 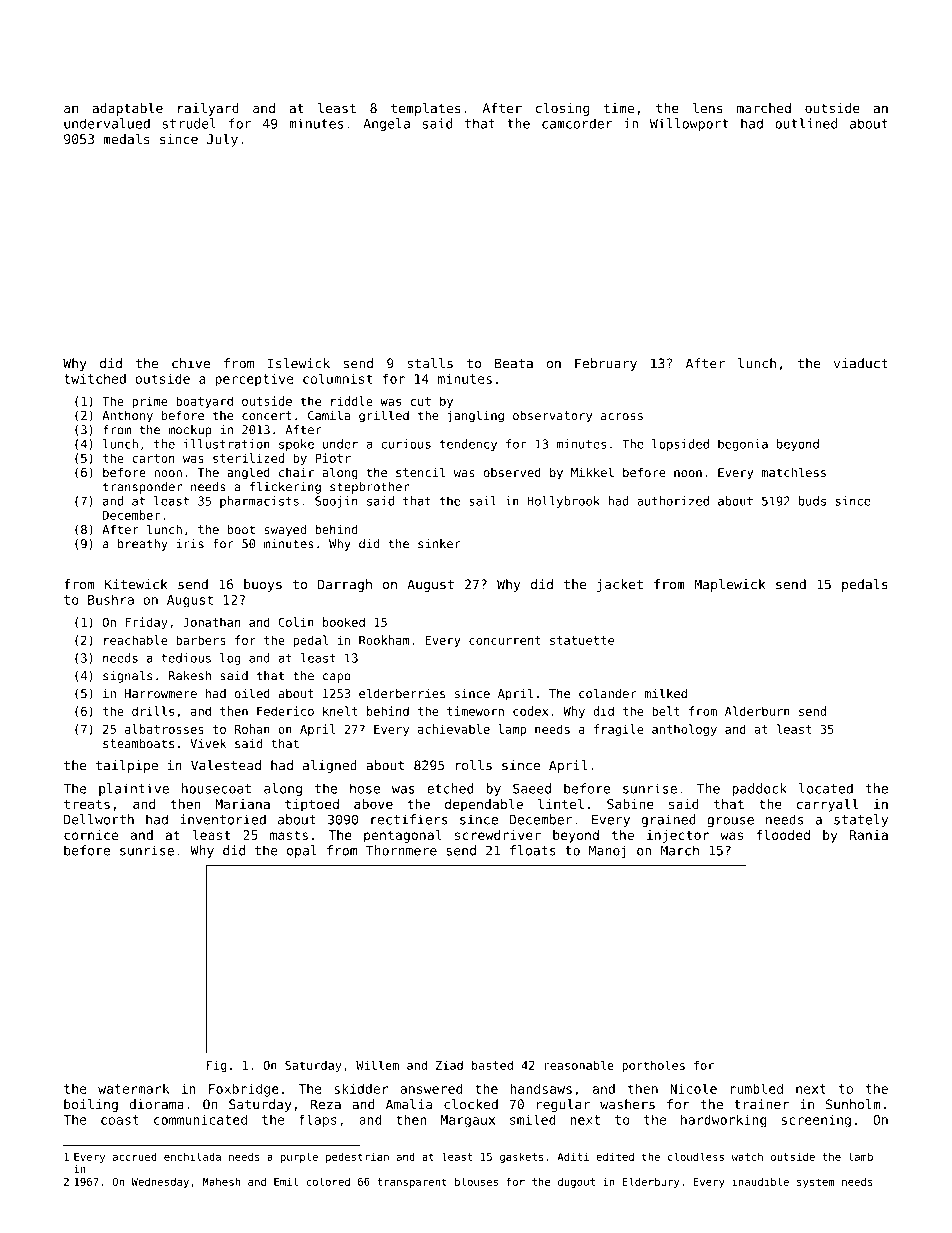 What do you see at coordinates (673, 501) in the page?
I see `authorized` at bounding box center [673, 501].
